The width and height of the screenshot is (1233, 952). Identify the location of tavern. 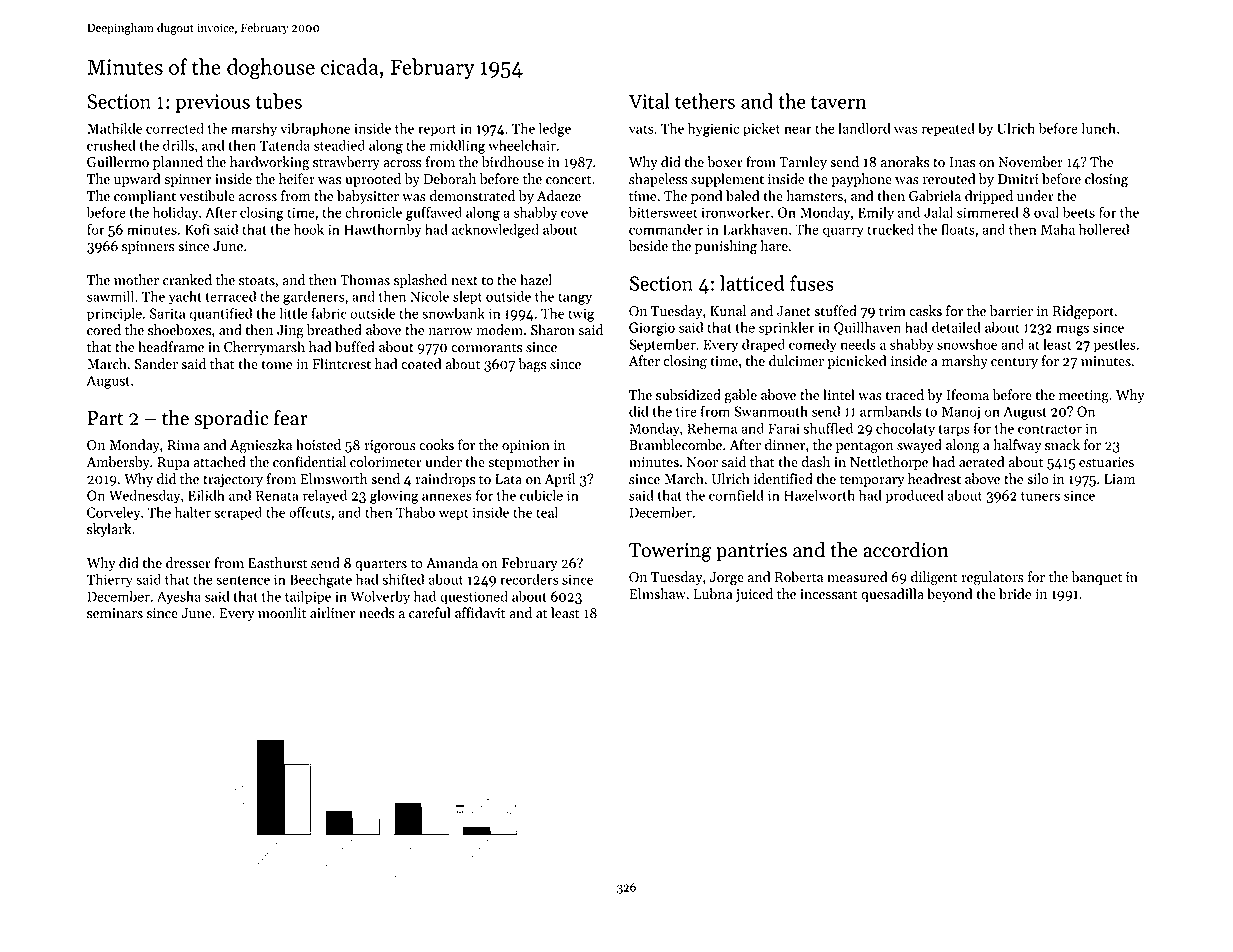
(838, 102).
